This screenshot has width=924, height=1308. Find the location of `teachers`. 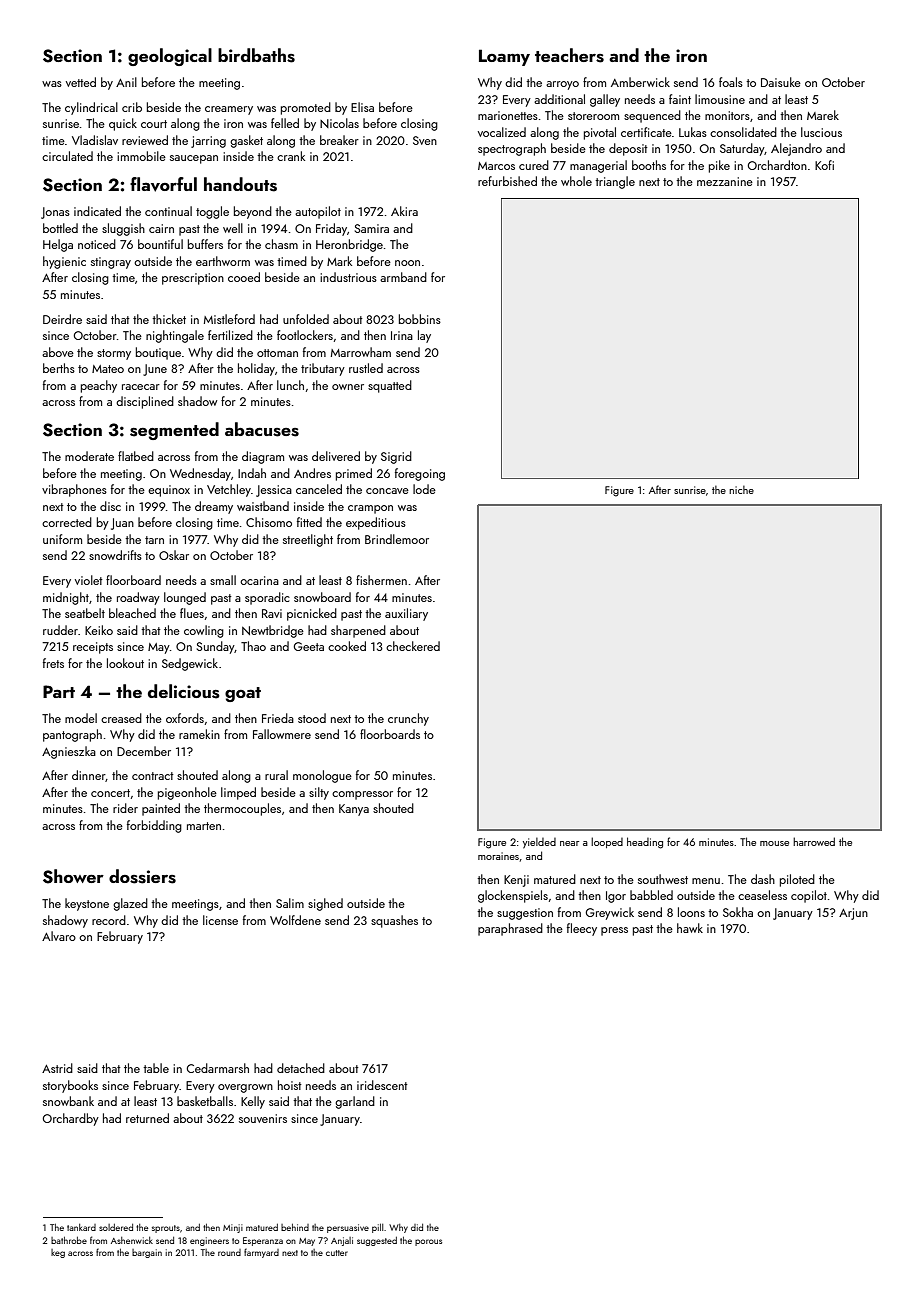

teachers is located at coordinates (569, 55).
